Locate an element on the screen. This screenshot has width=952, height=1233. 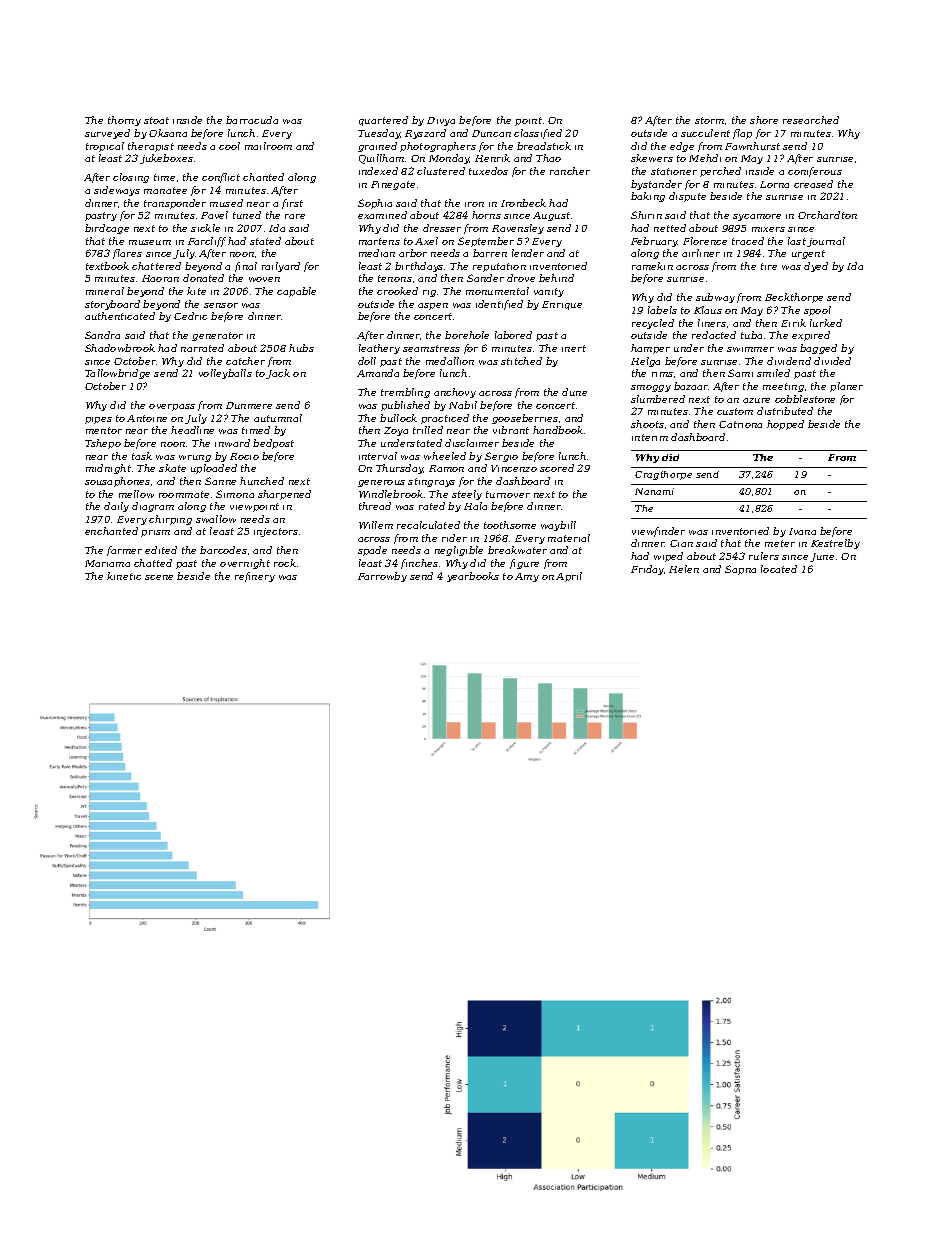
Farcliff is located at coordinates (207, 242).
